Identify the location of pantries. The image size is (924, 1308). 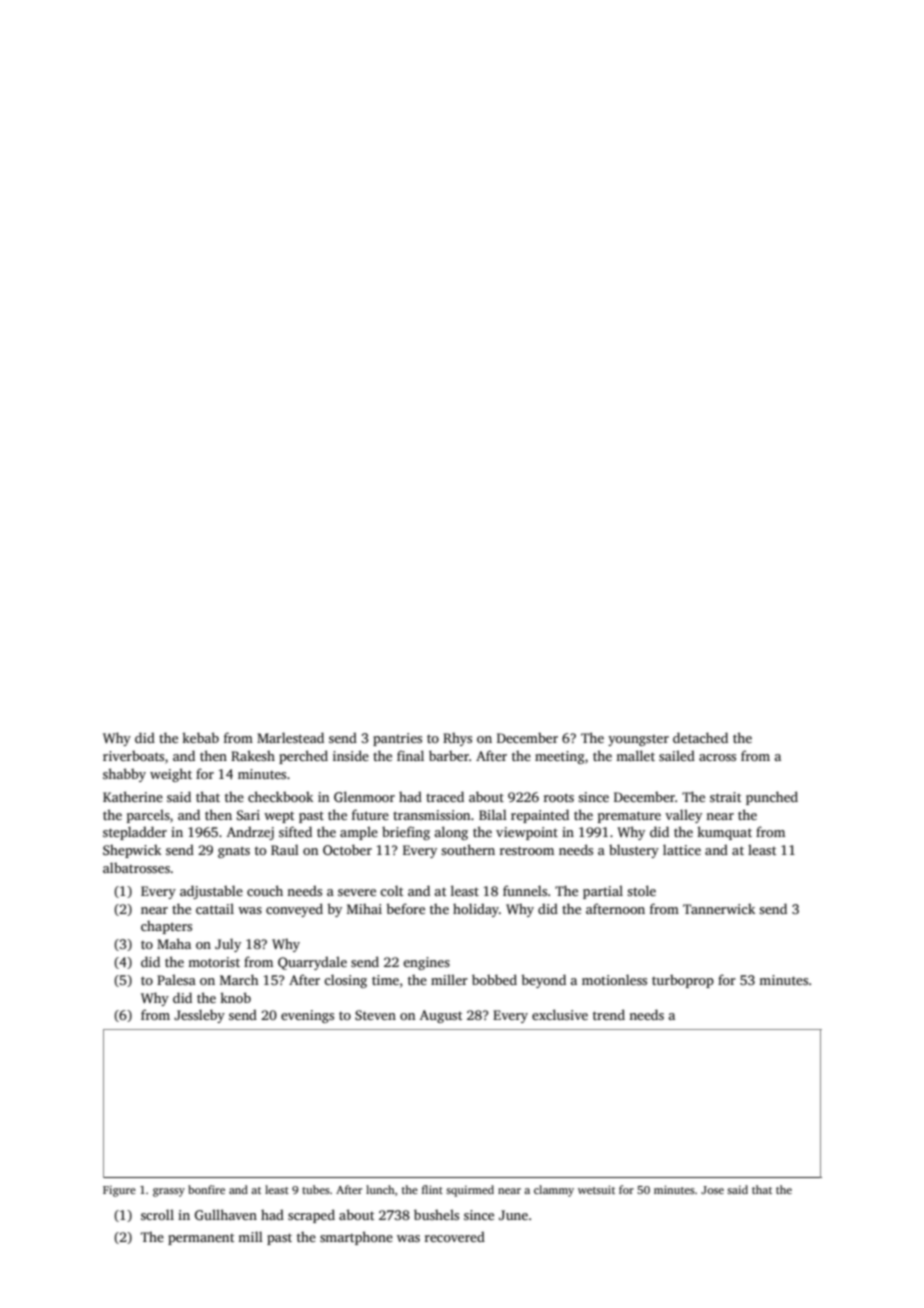
(397, 739).
